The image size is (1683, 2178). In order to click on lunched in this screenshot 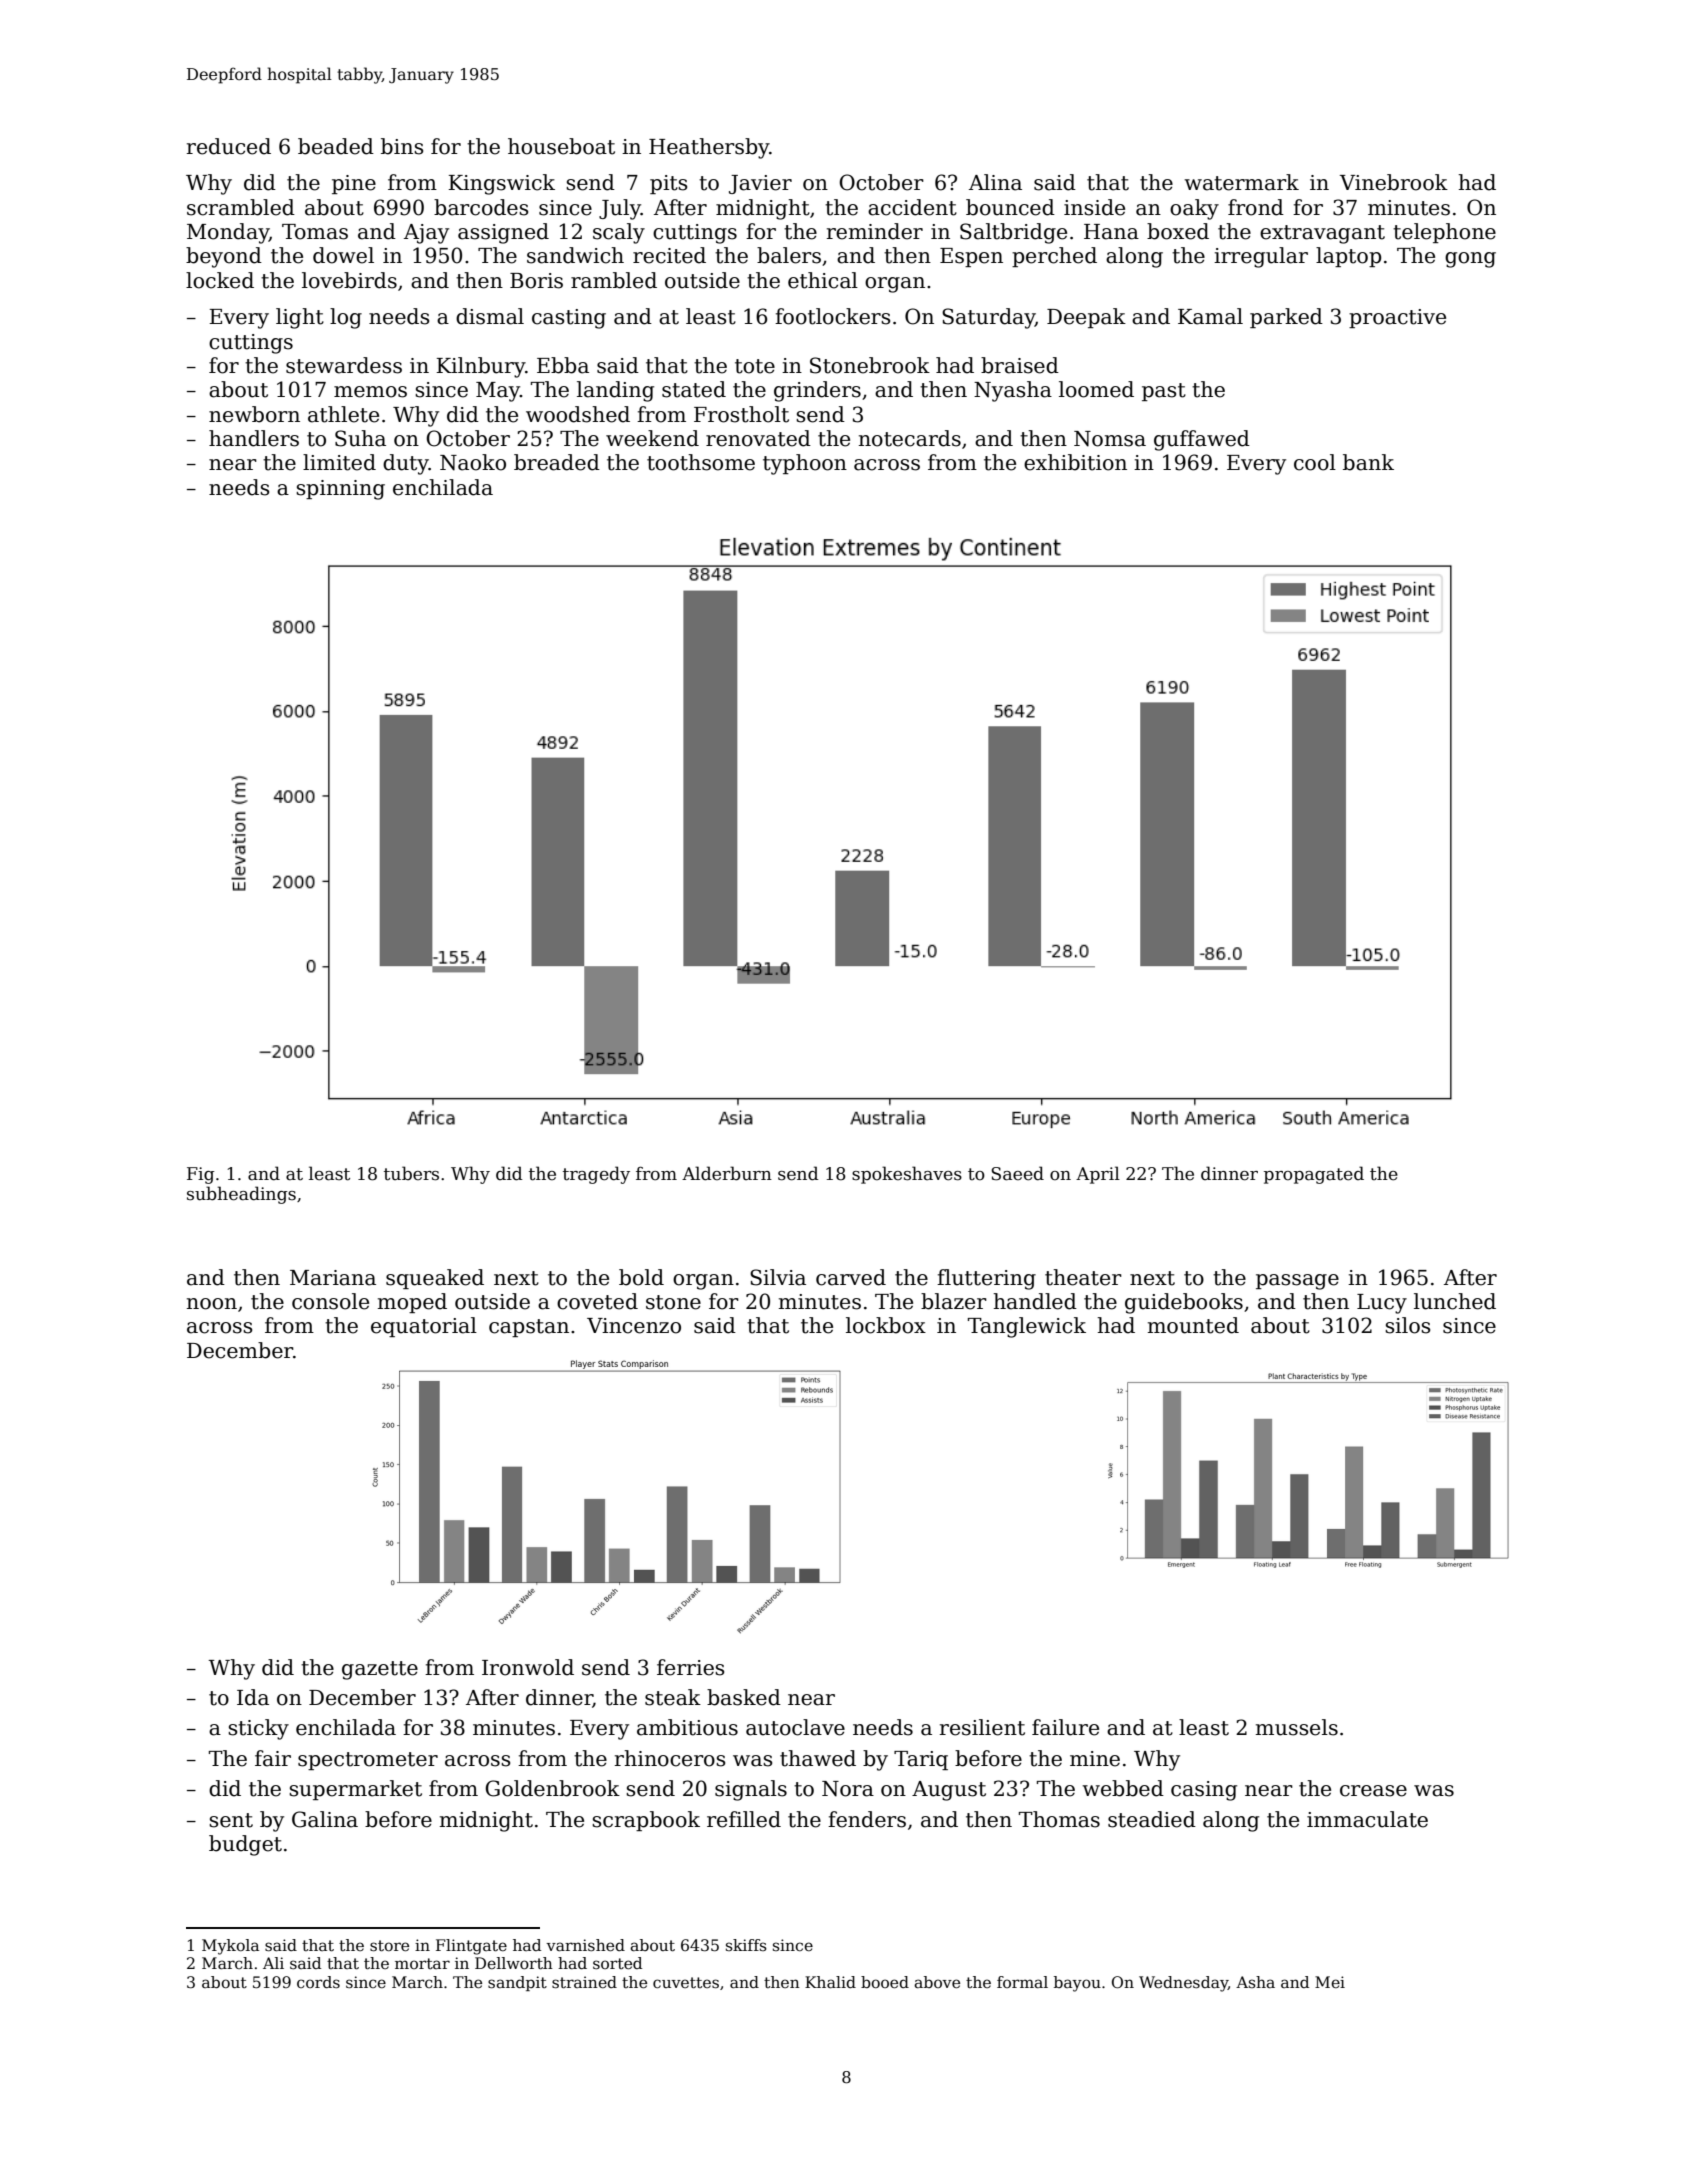, I will do `click(1455, 1301)`.
